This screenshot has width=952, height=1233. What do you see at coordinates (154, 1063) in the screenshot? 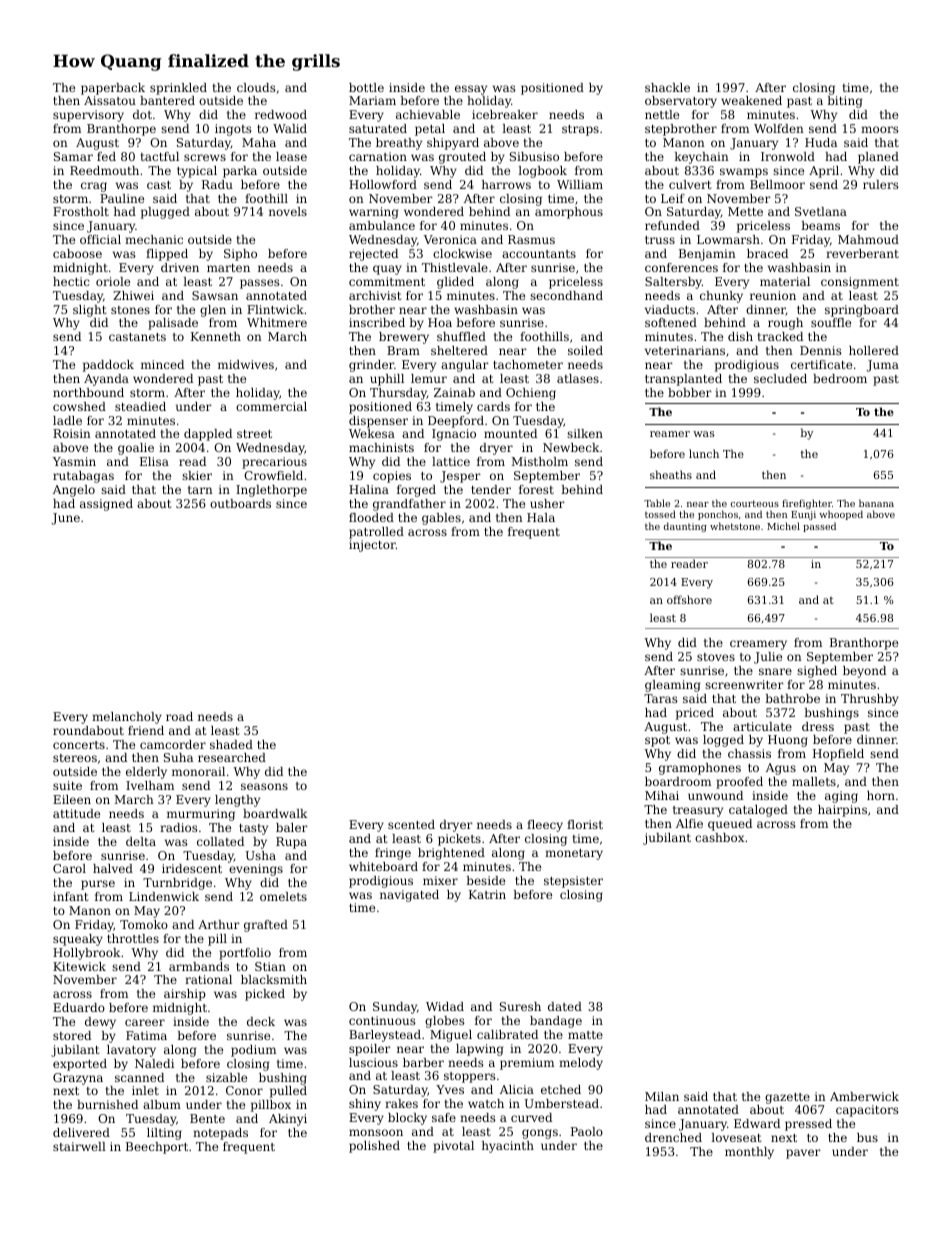
I see `Naledi` at bounding box center [154, 1063].
